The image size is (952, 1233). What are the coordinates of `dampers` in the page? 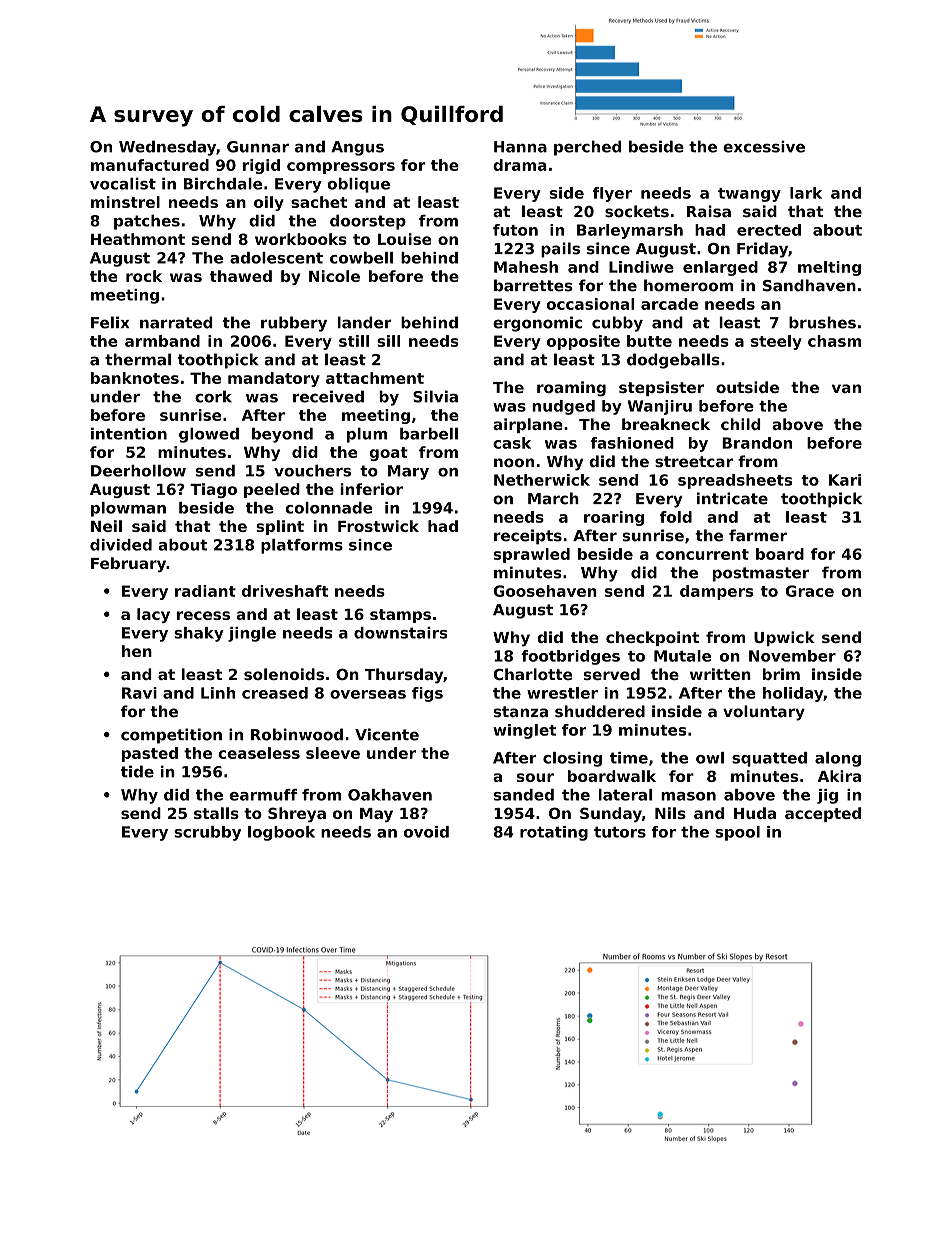 It's located at (716, 592).
